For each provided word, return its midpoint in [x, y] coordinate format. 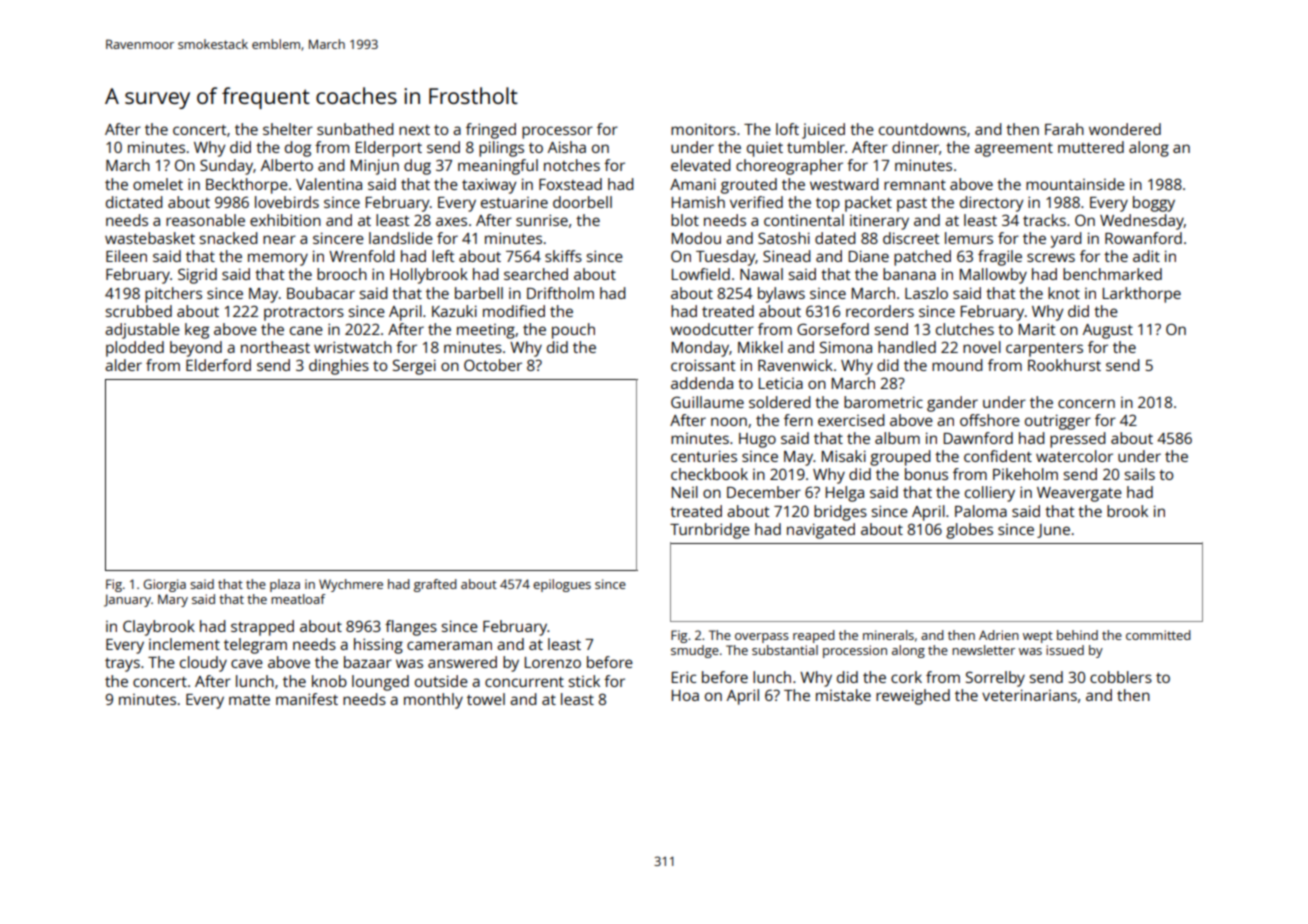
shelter [288, 129]
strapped [262, 628]
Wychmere [351, 585]
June [1053, 531]
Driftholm [560, 293]
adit [1146, 256]
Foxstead [570, 184]
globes [969, 531]
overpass [762, 638]
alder [123, 365]
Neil [685, 492]
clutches [965, 329]
